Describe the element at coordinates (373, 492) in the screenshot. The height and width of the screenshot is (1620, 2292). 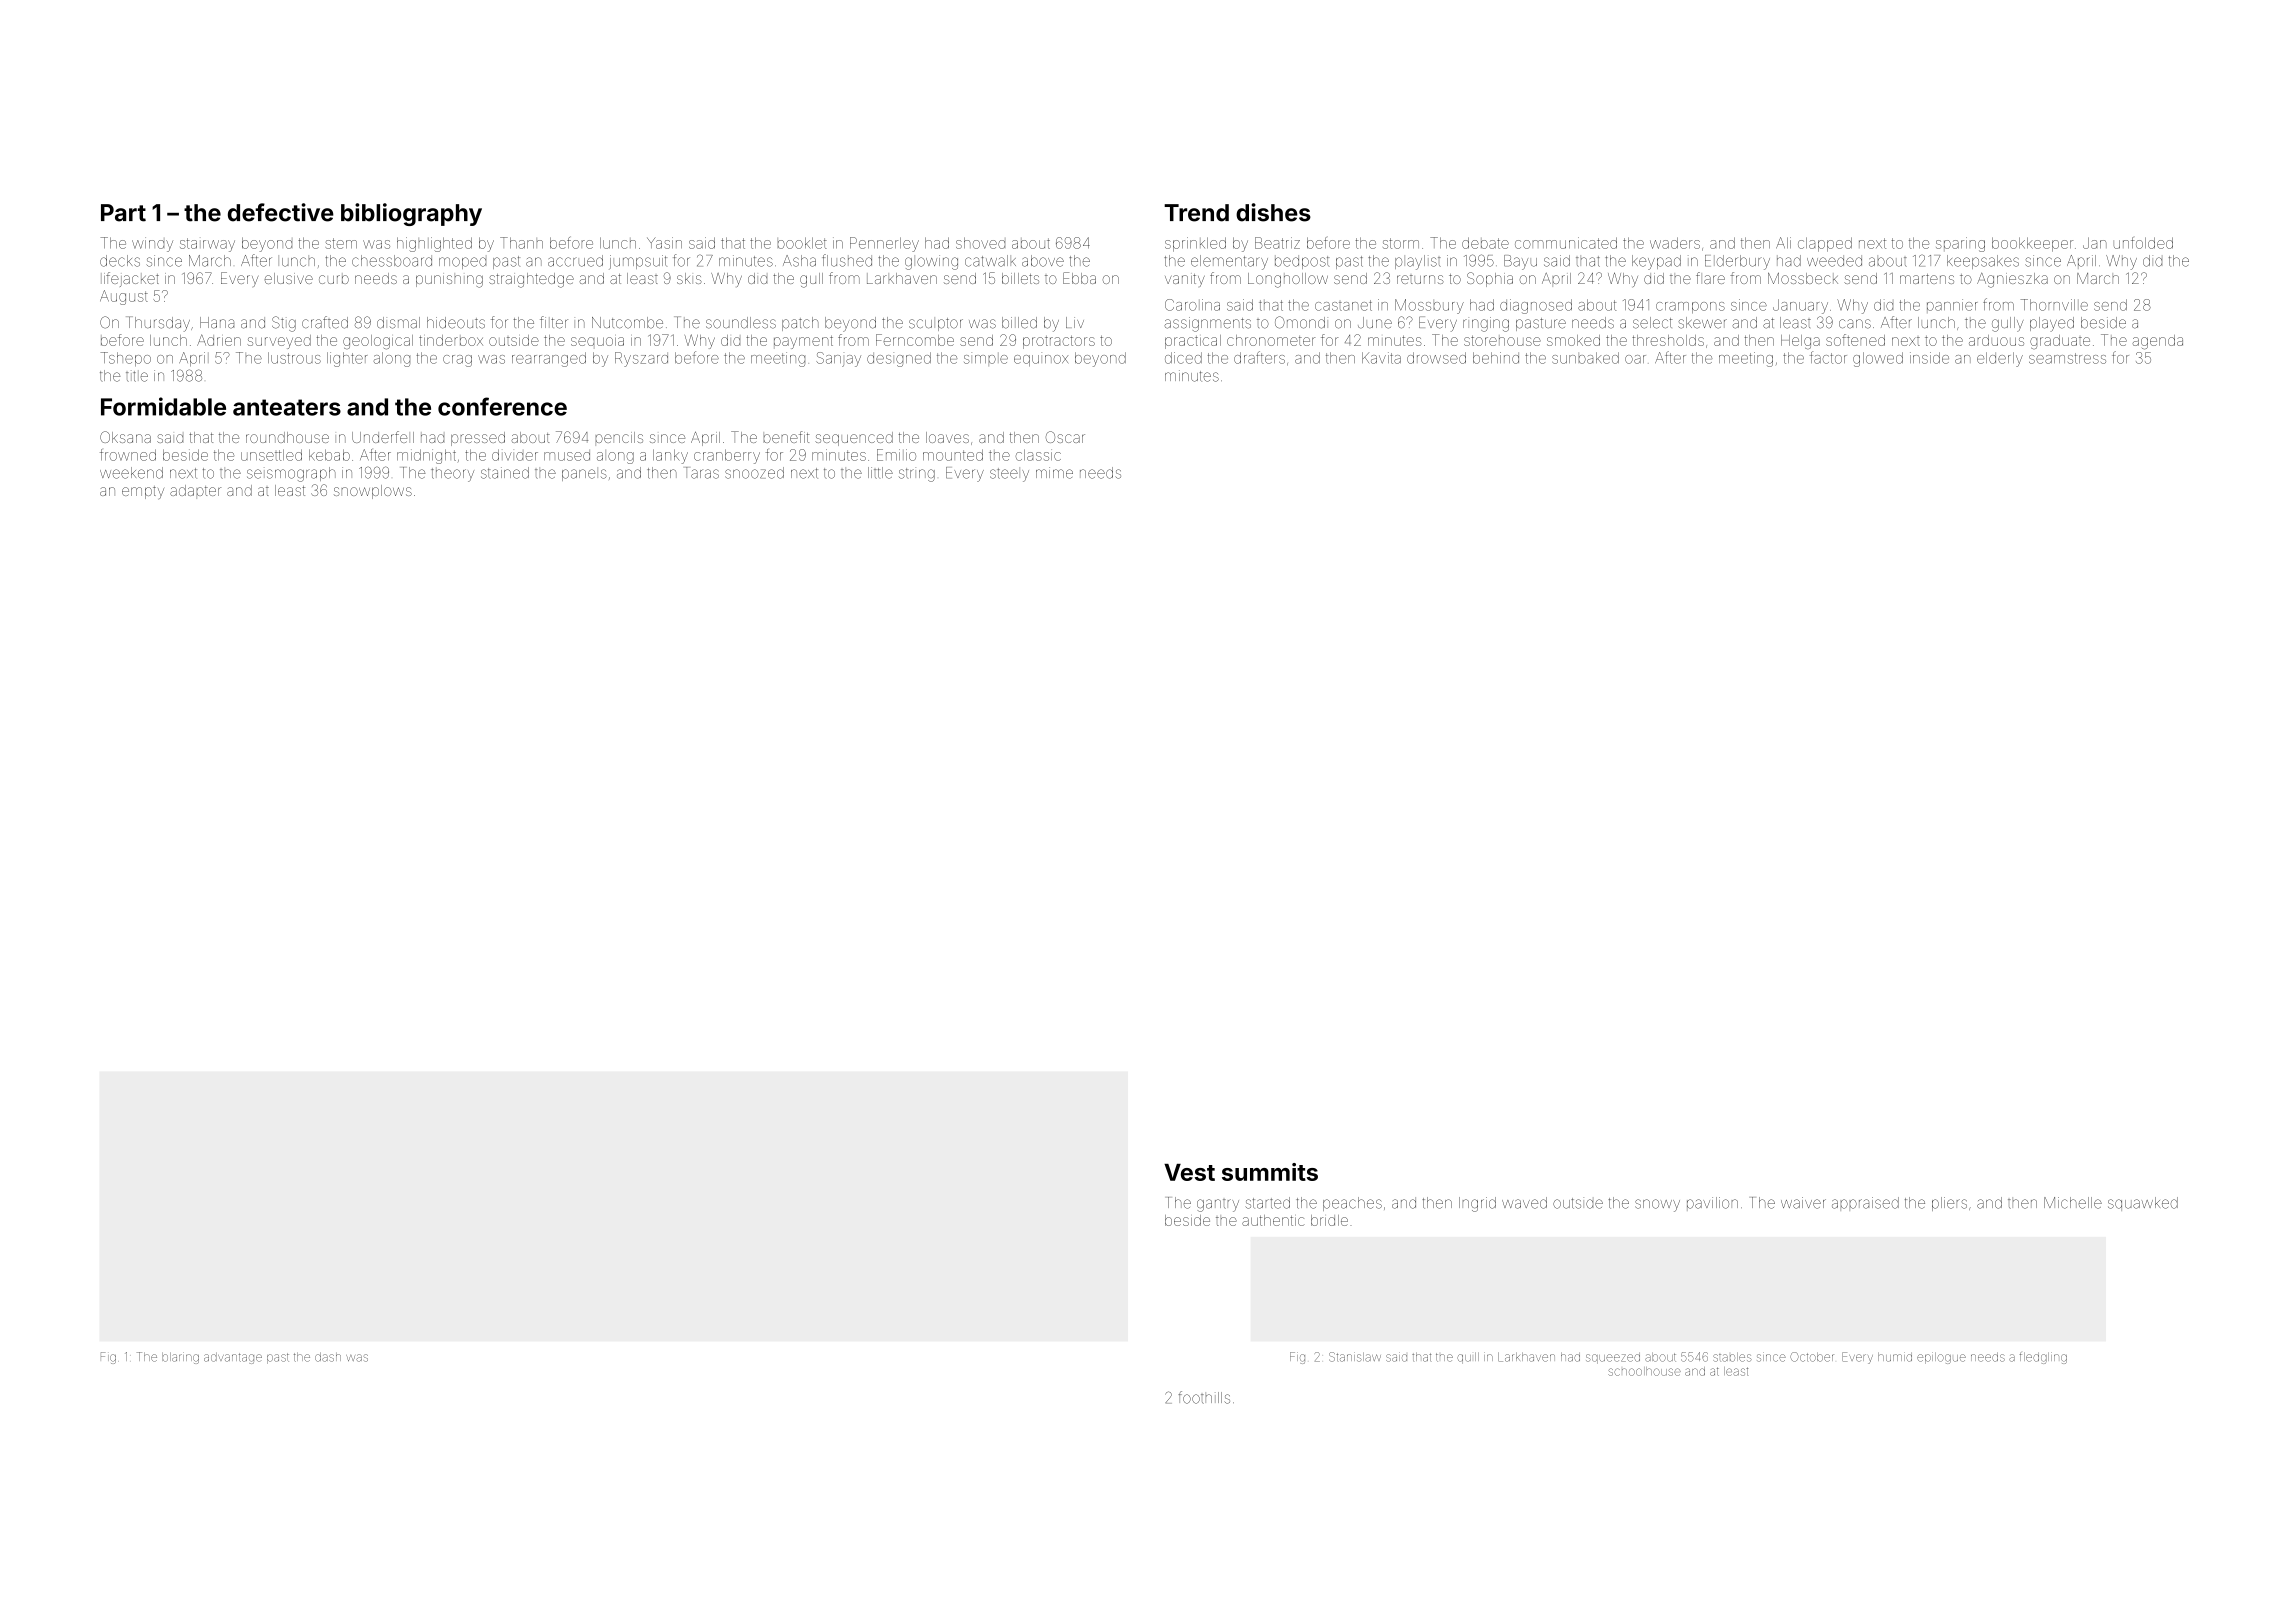
I see `snowplows` at that location.
